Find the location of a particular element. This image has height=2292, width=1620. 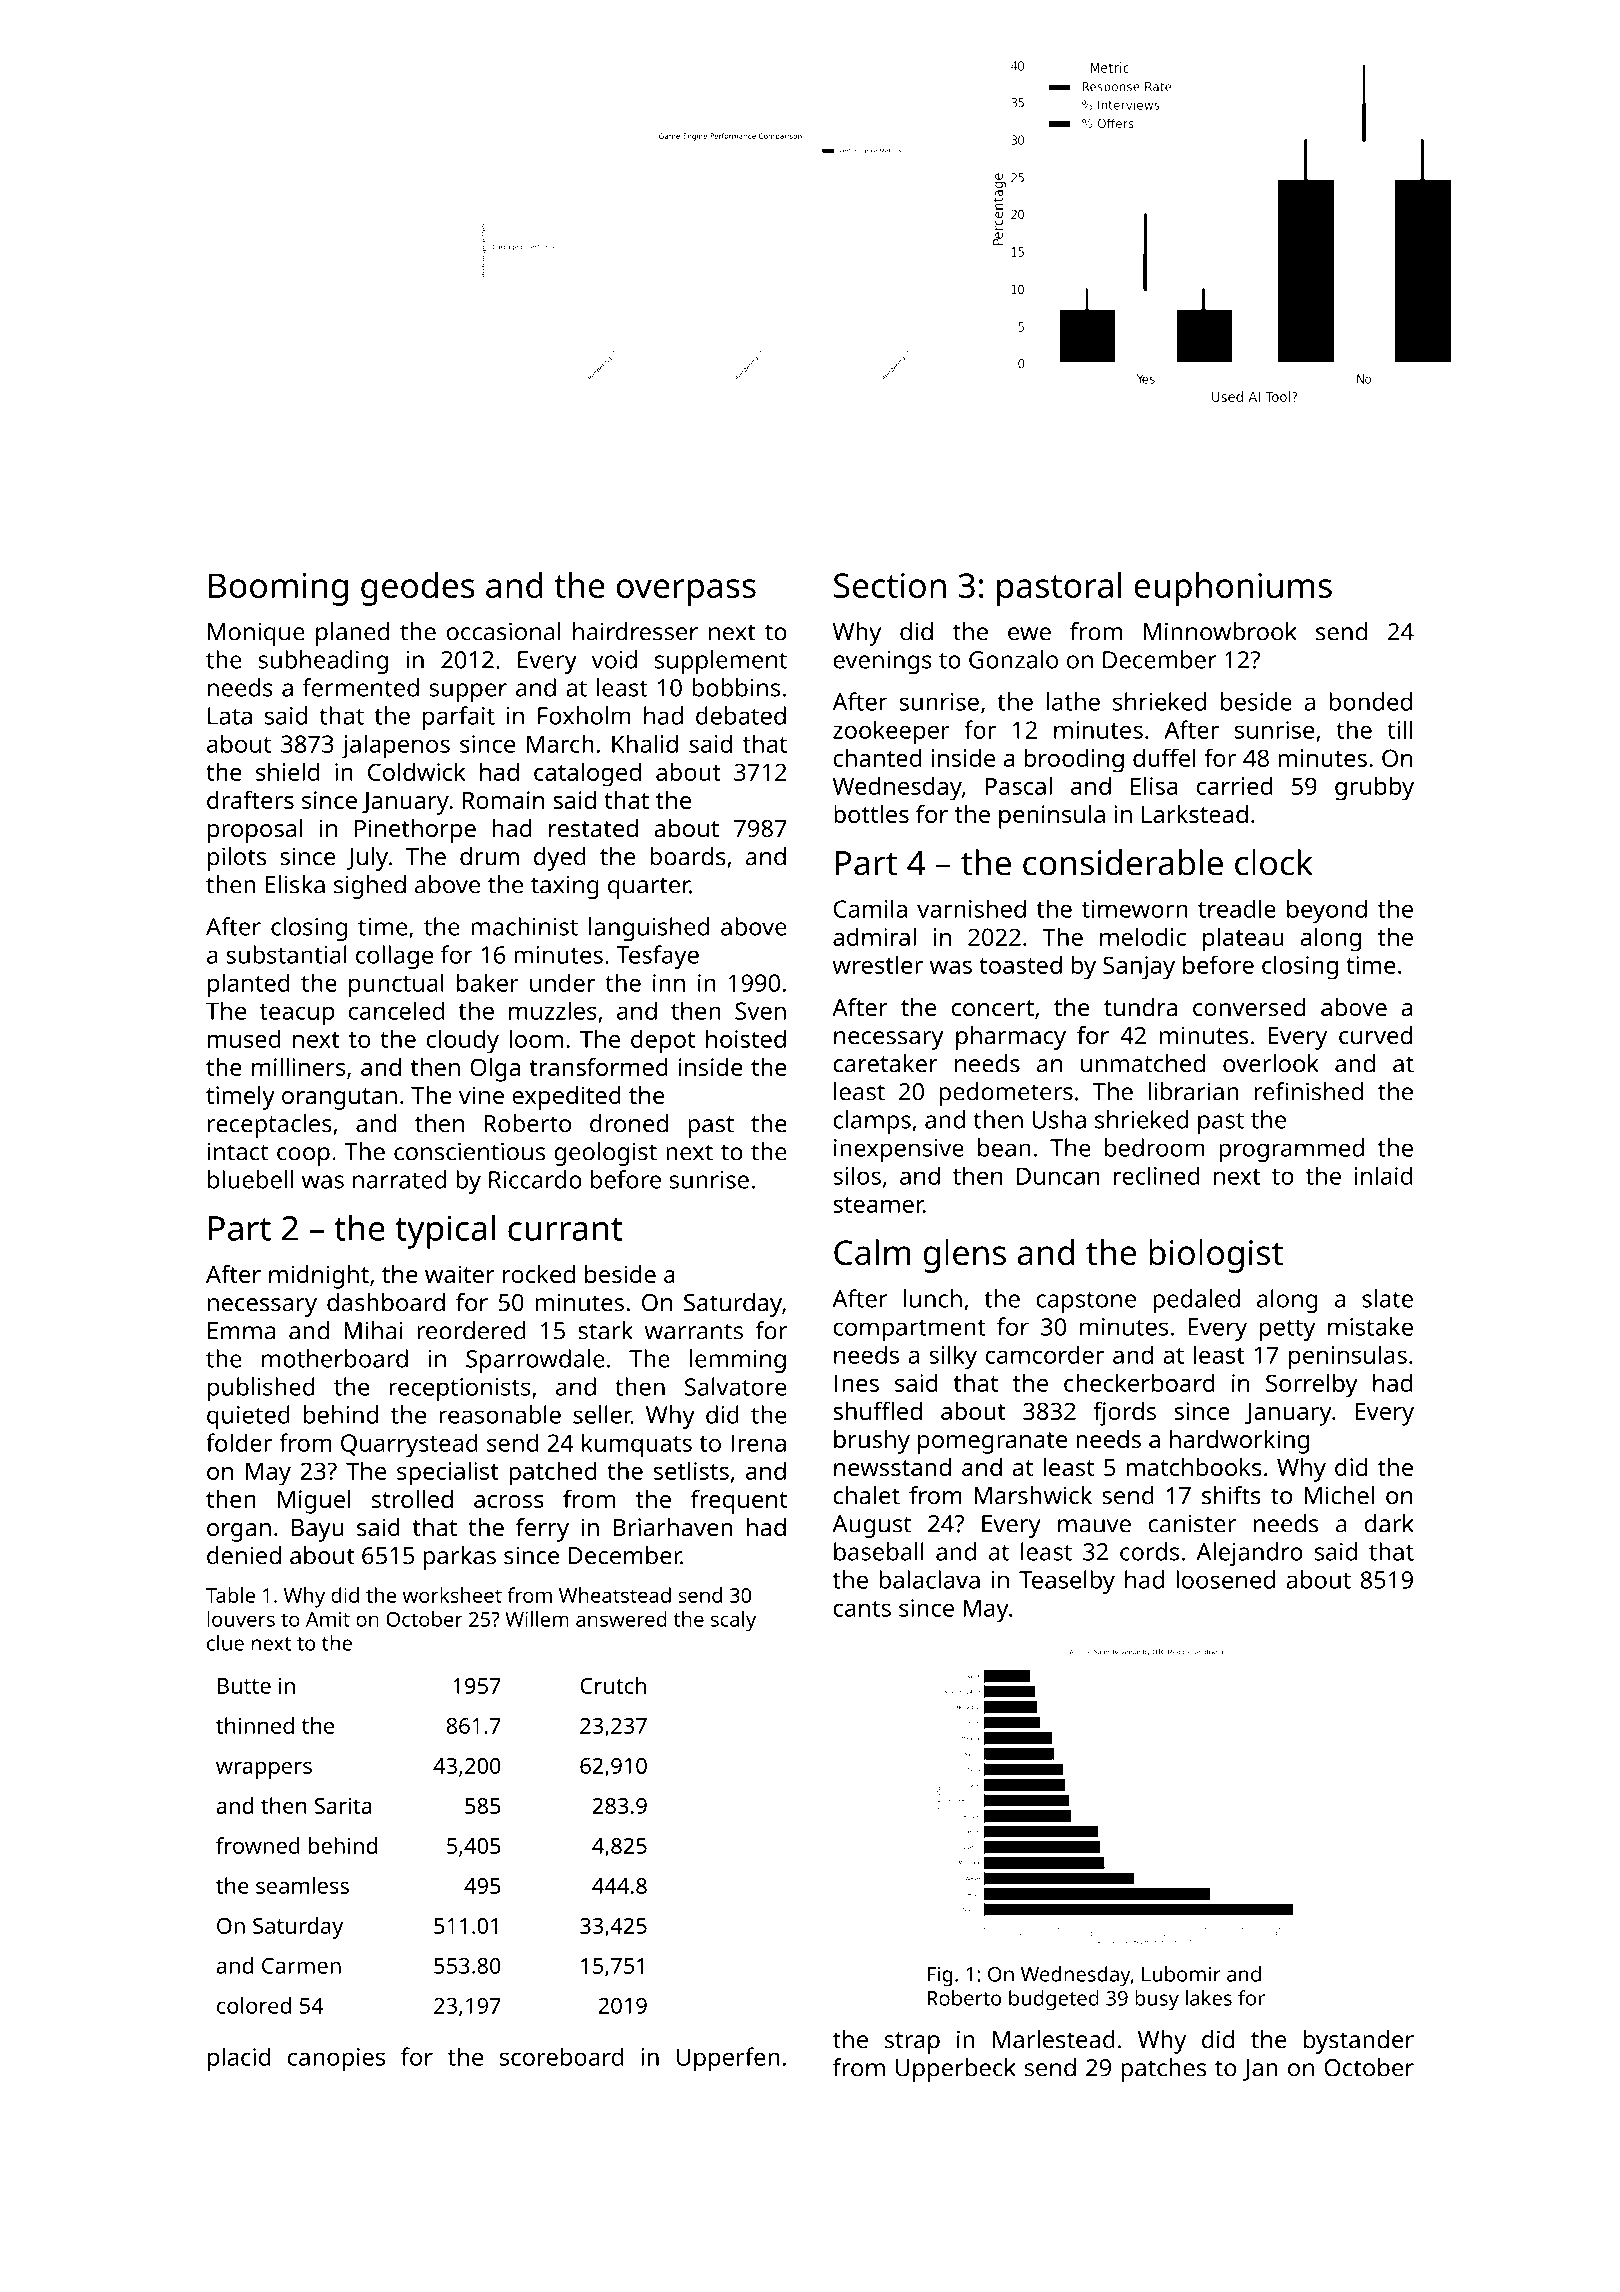

balaclava is located at coordinates (929, 1579).
